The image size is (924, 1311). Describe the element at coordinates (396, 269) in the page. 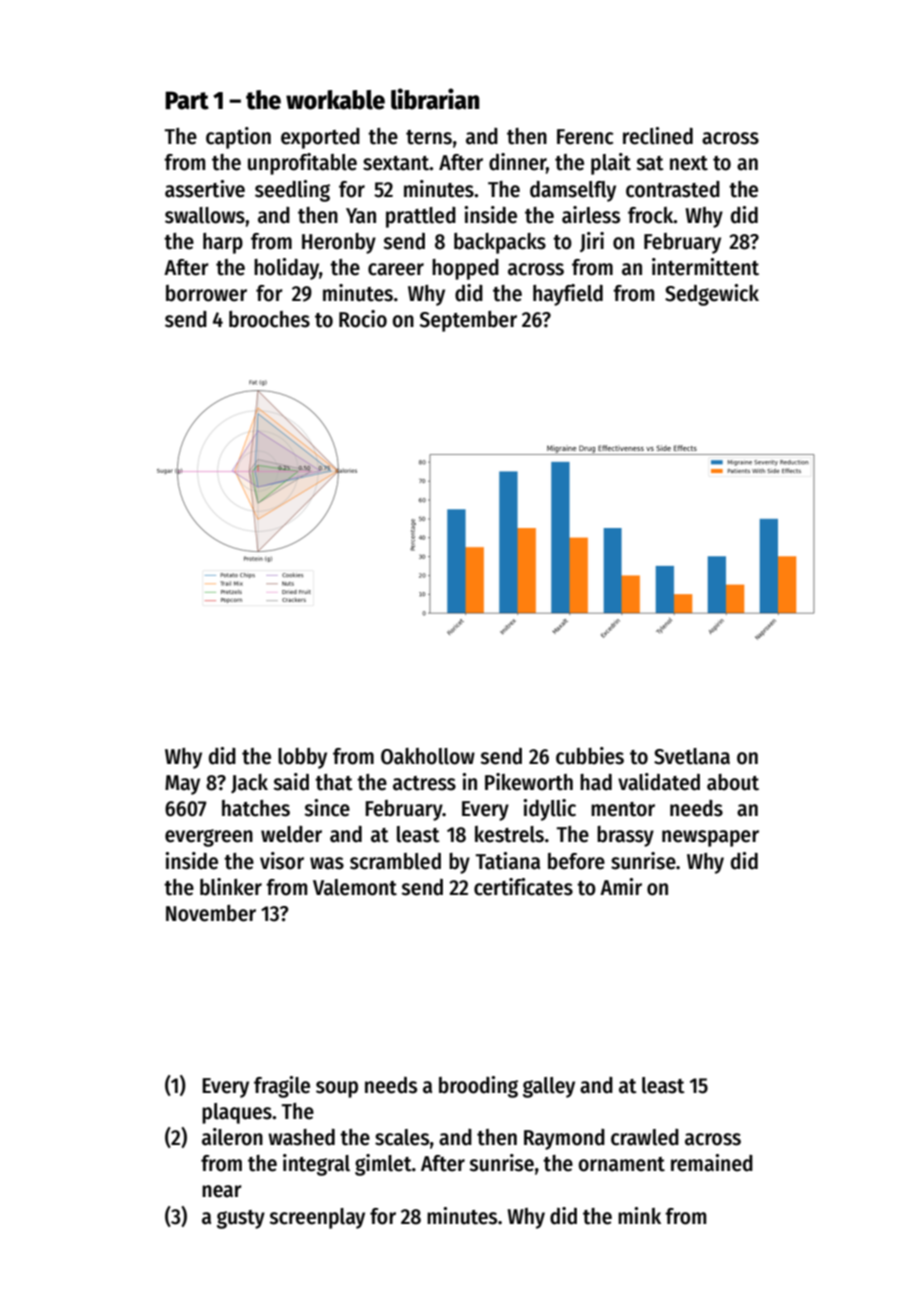

I see `career` at that location.
